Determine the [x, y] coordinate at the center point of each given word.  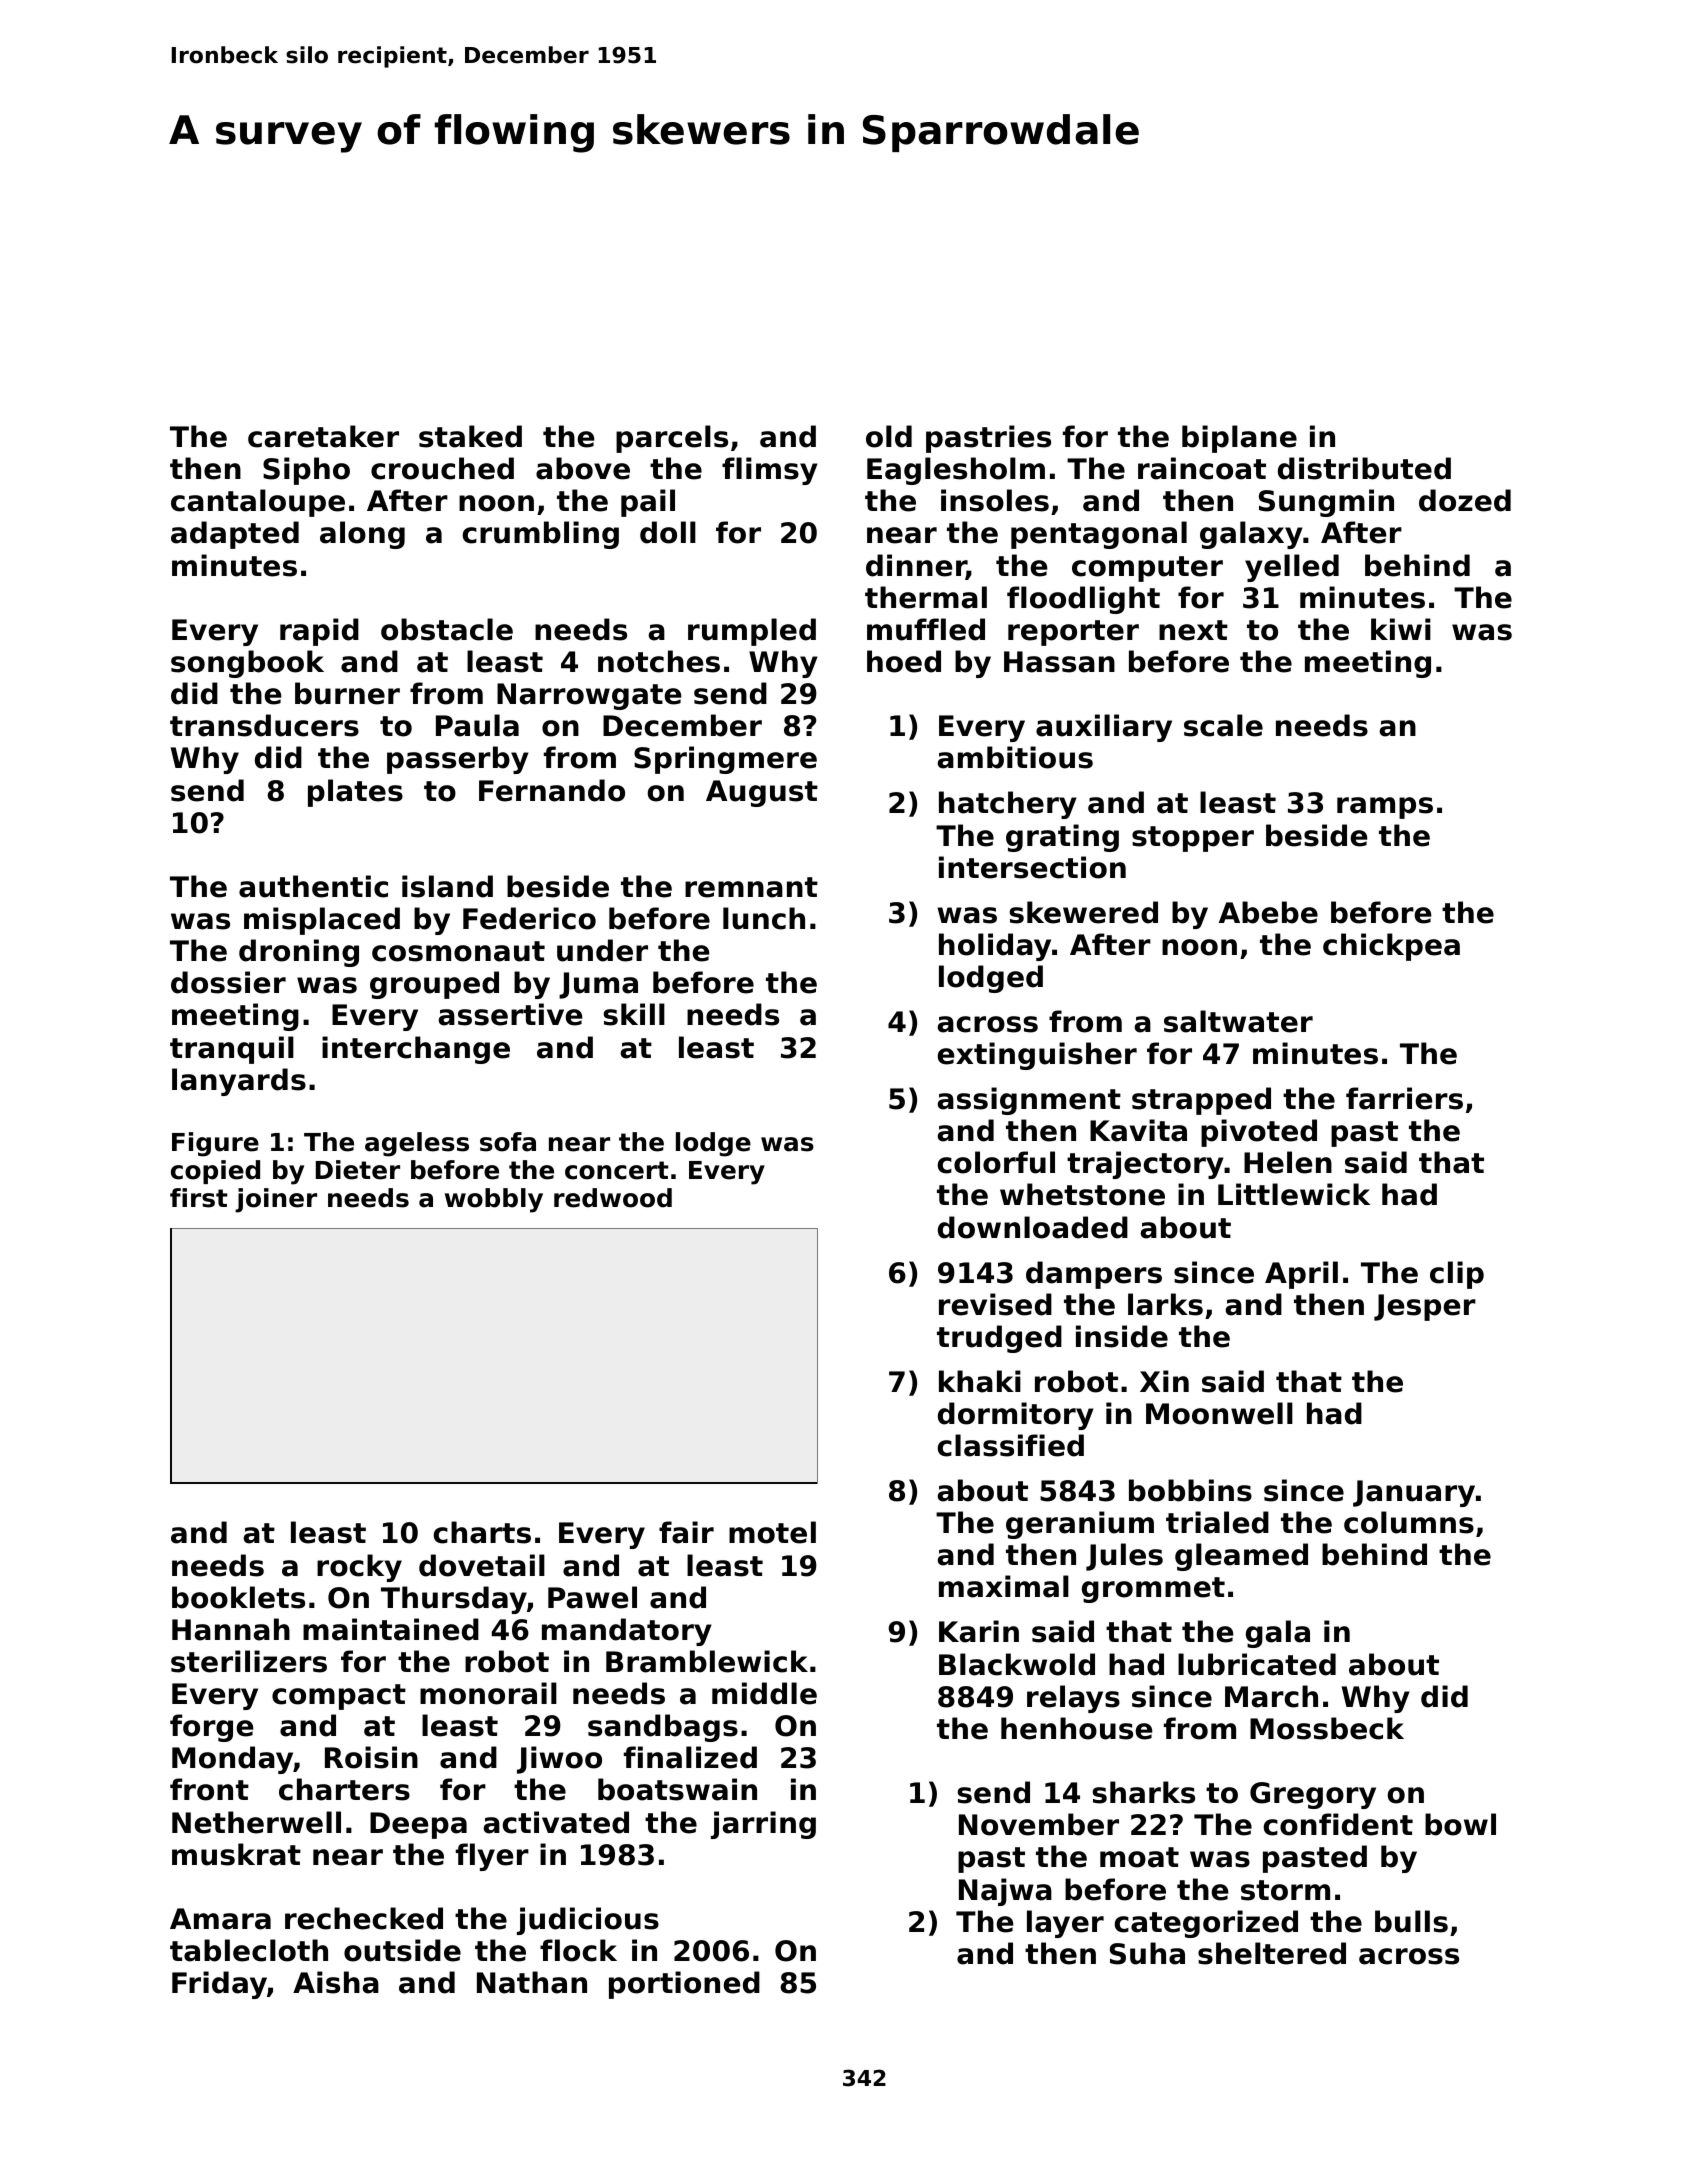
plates [355, 793]
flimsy [770, 471]
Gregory [1313, 1795]
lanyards [239, 1082]
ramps [1385, 808]
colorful [996, 1162]
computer [1147, 569]
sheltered [1272, 1953]
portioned [684, 1985]
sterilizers [249, 1661]
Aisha [336, 1982]
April [1301, 1275]
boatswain [677, 1789]
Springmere [725, 760]
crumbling [540, 535]
